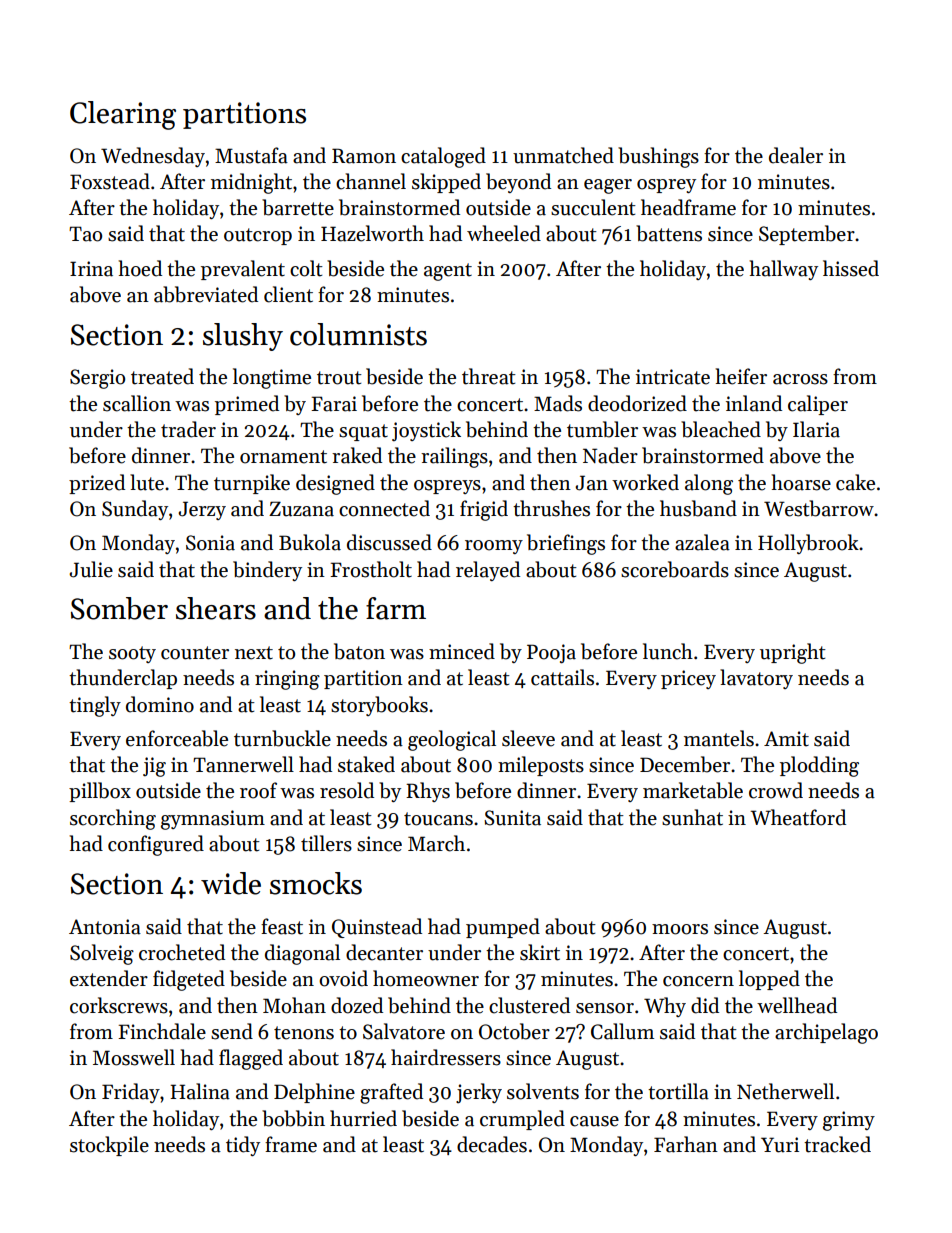  Describe the element at coordinates (113, 819) in the screenshot. I see `scorching` at that location.
